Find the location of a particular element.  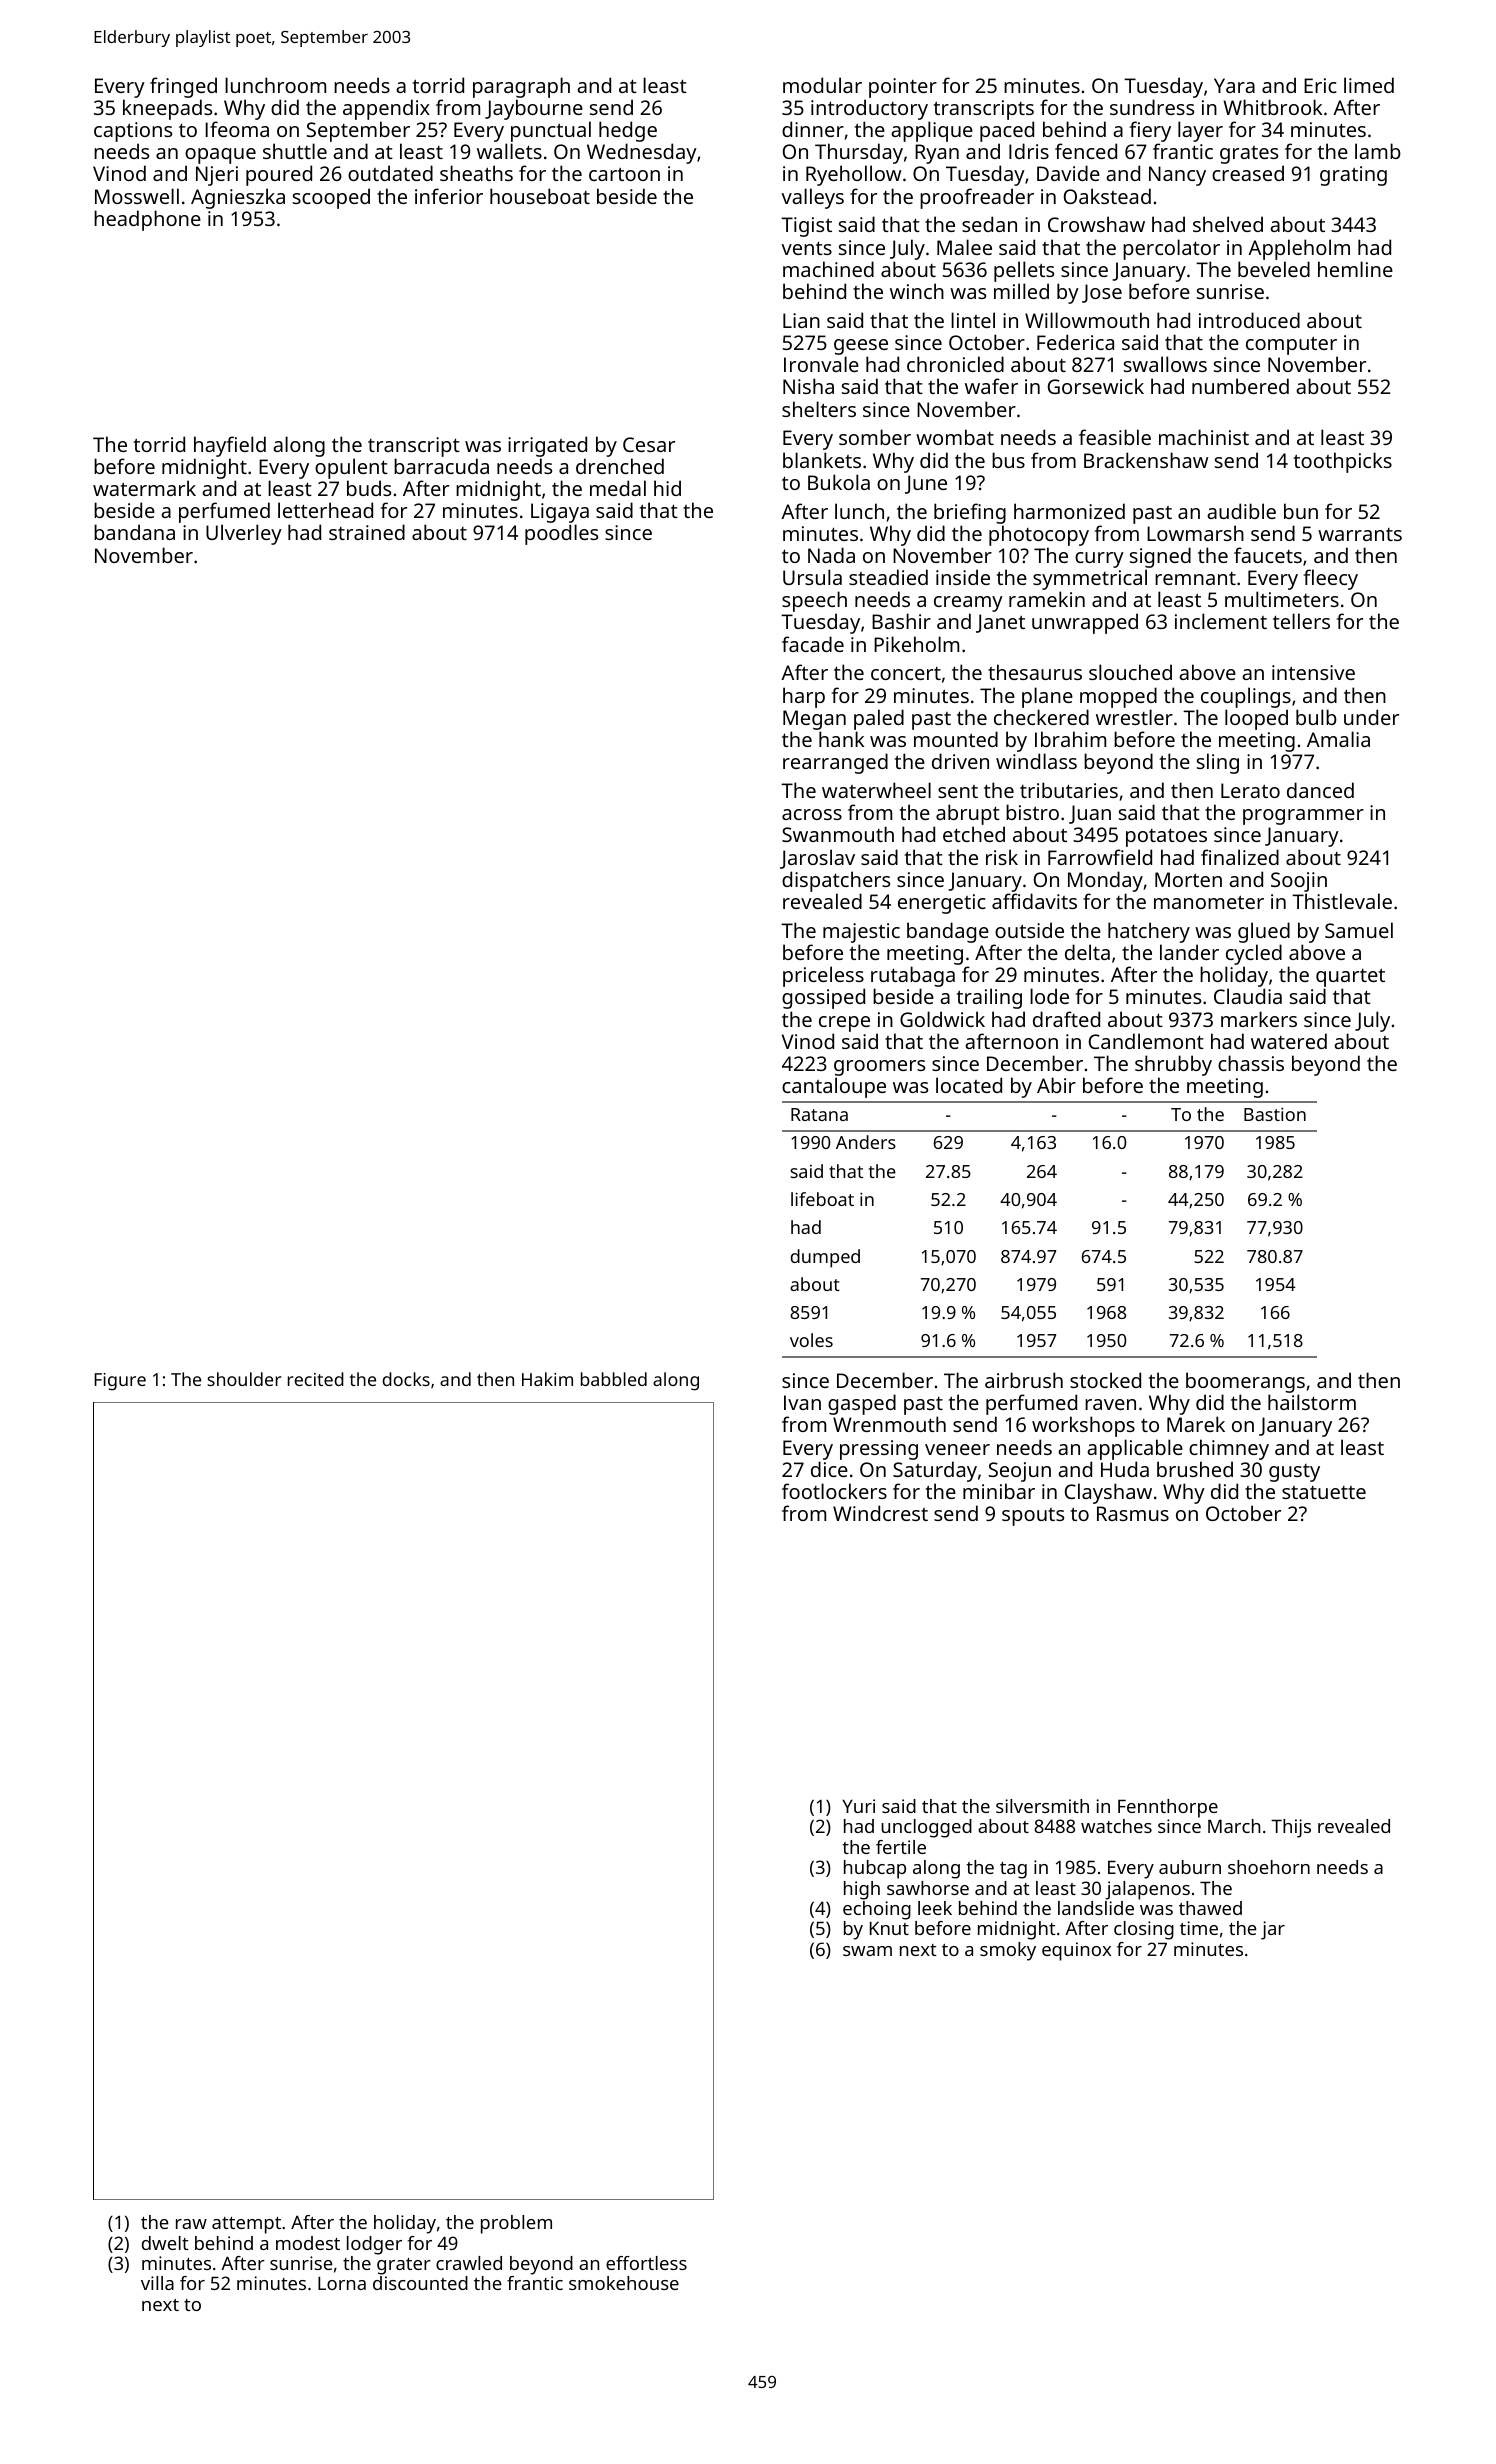

smokehouse is located at coordinates (624, 2283).
